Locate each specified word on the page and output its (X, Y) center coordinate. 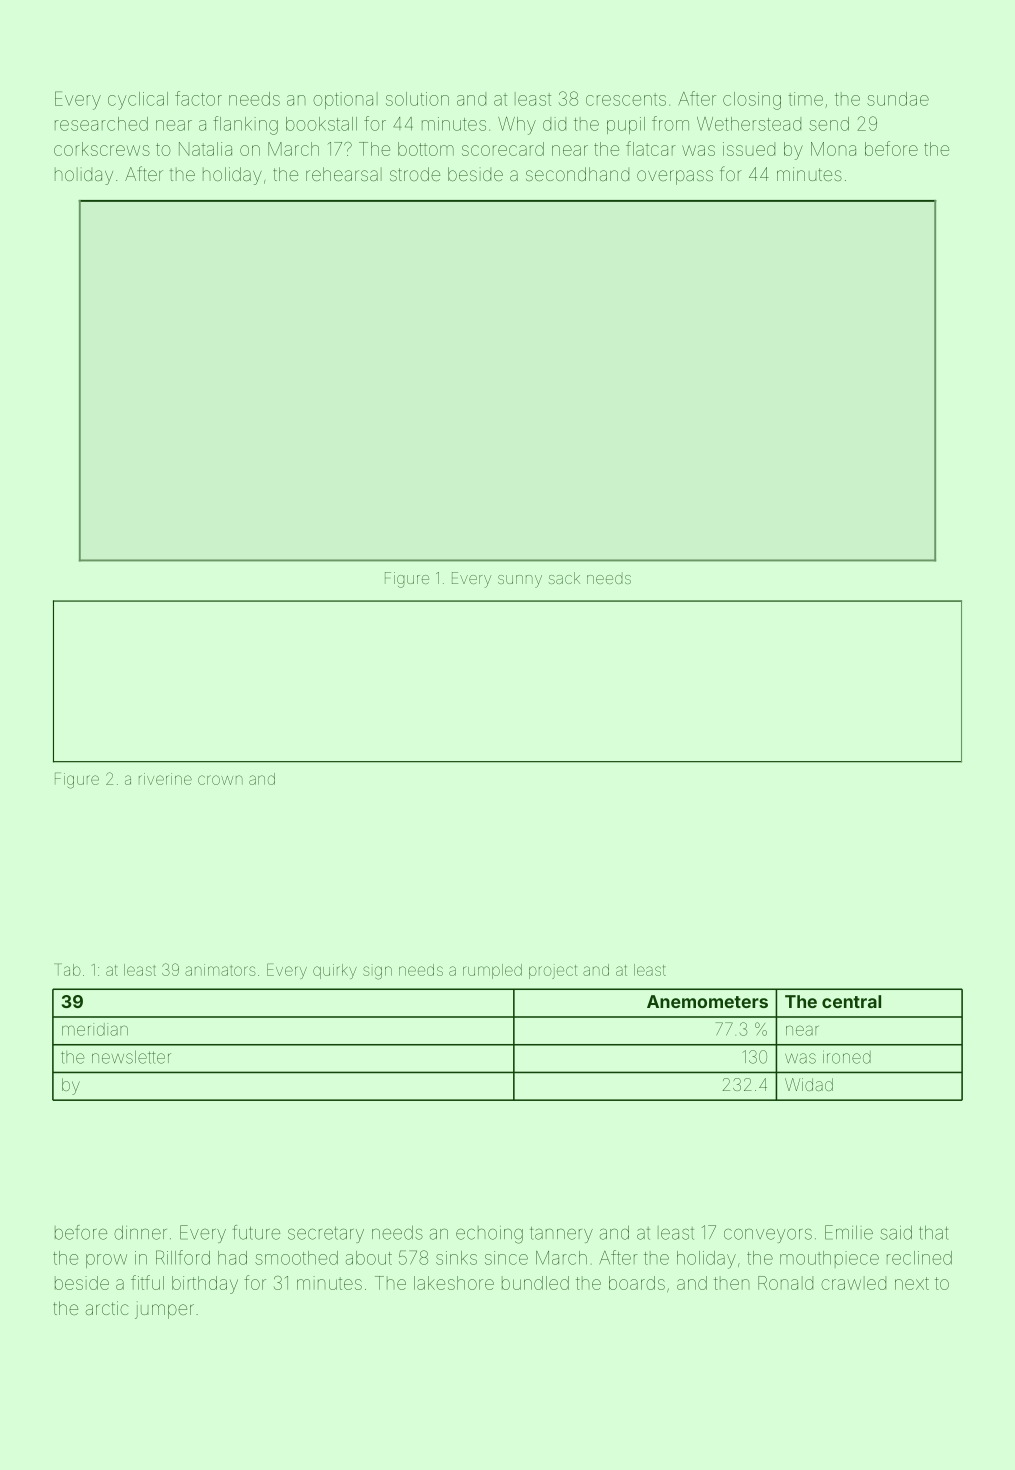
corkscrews (102, 149)
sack (564, 578)
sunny (520, 581)
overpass (675, 177)
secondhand (577, 174)
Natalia (205, 149)
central (851, 1001)
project (553, 971)
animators (220, 970)
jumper (164, 1310)
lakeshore (454, 1283)
